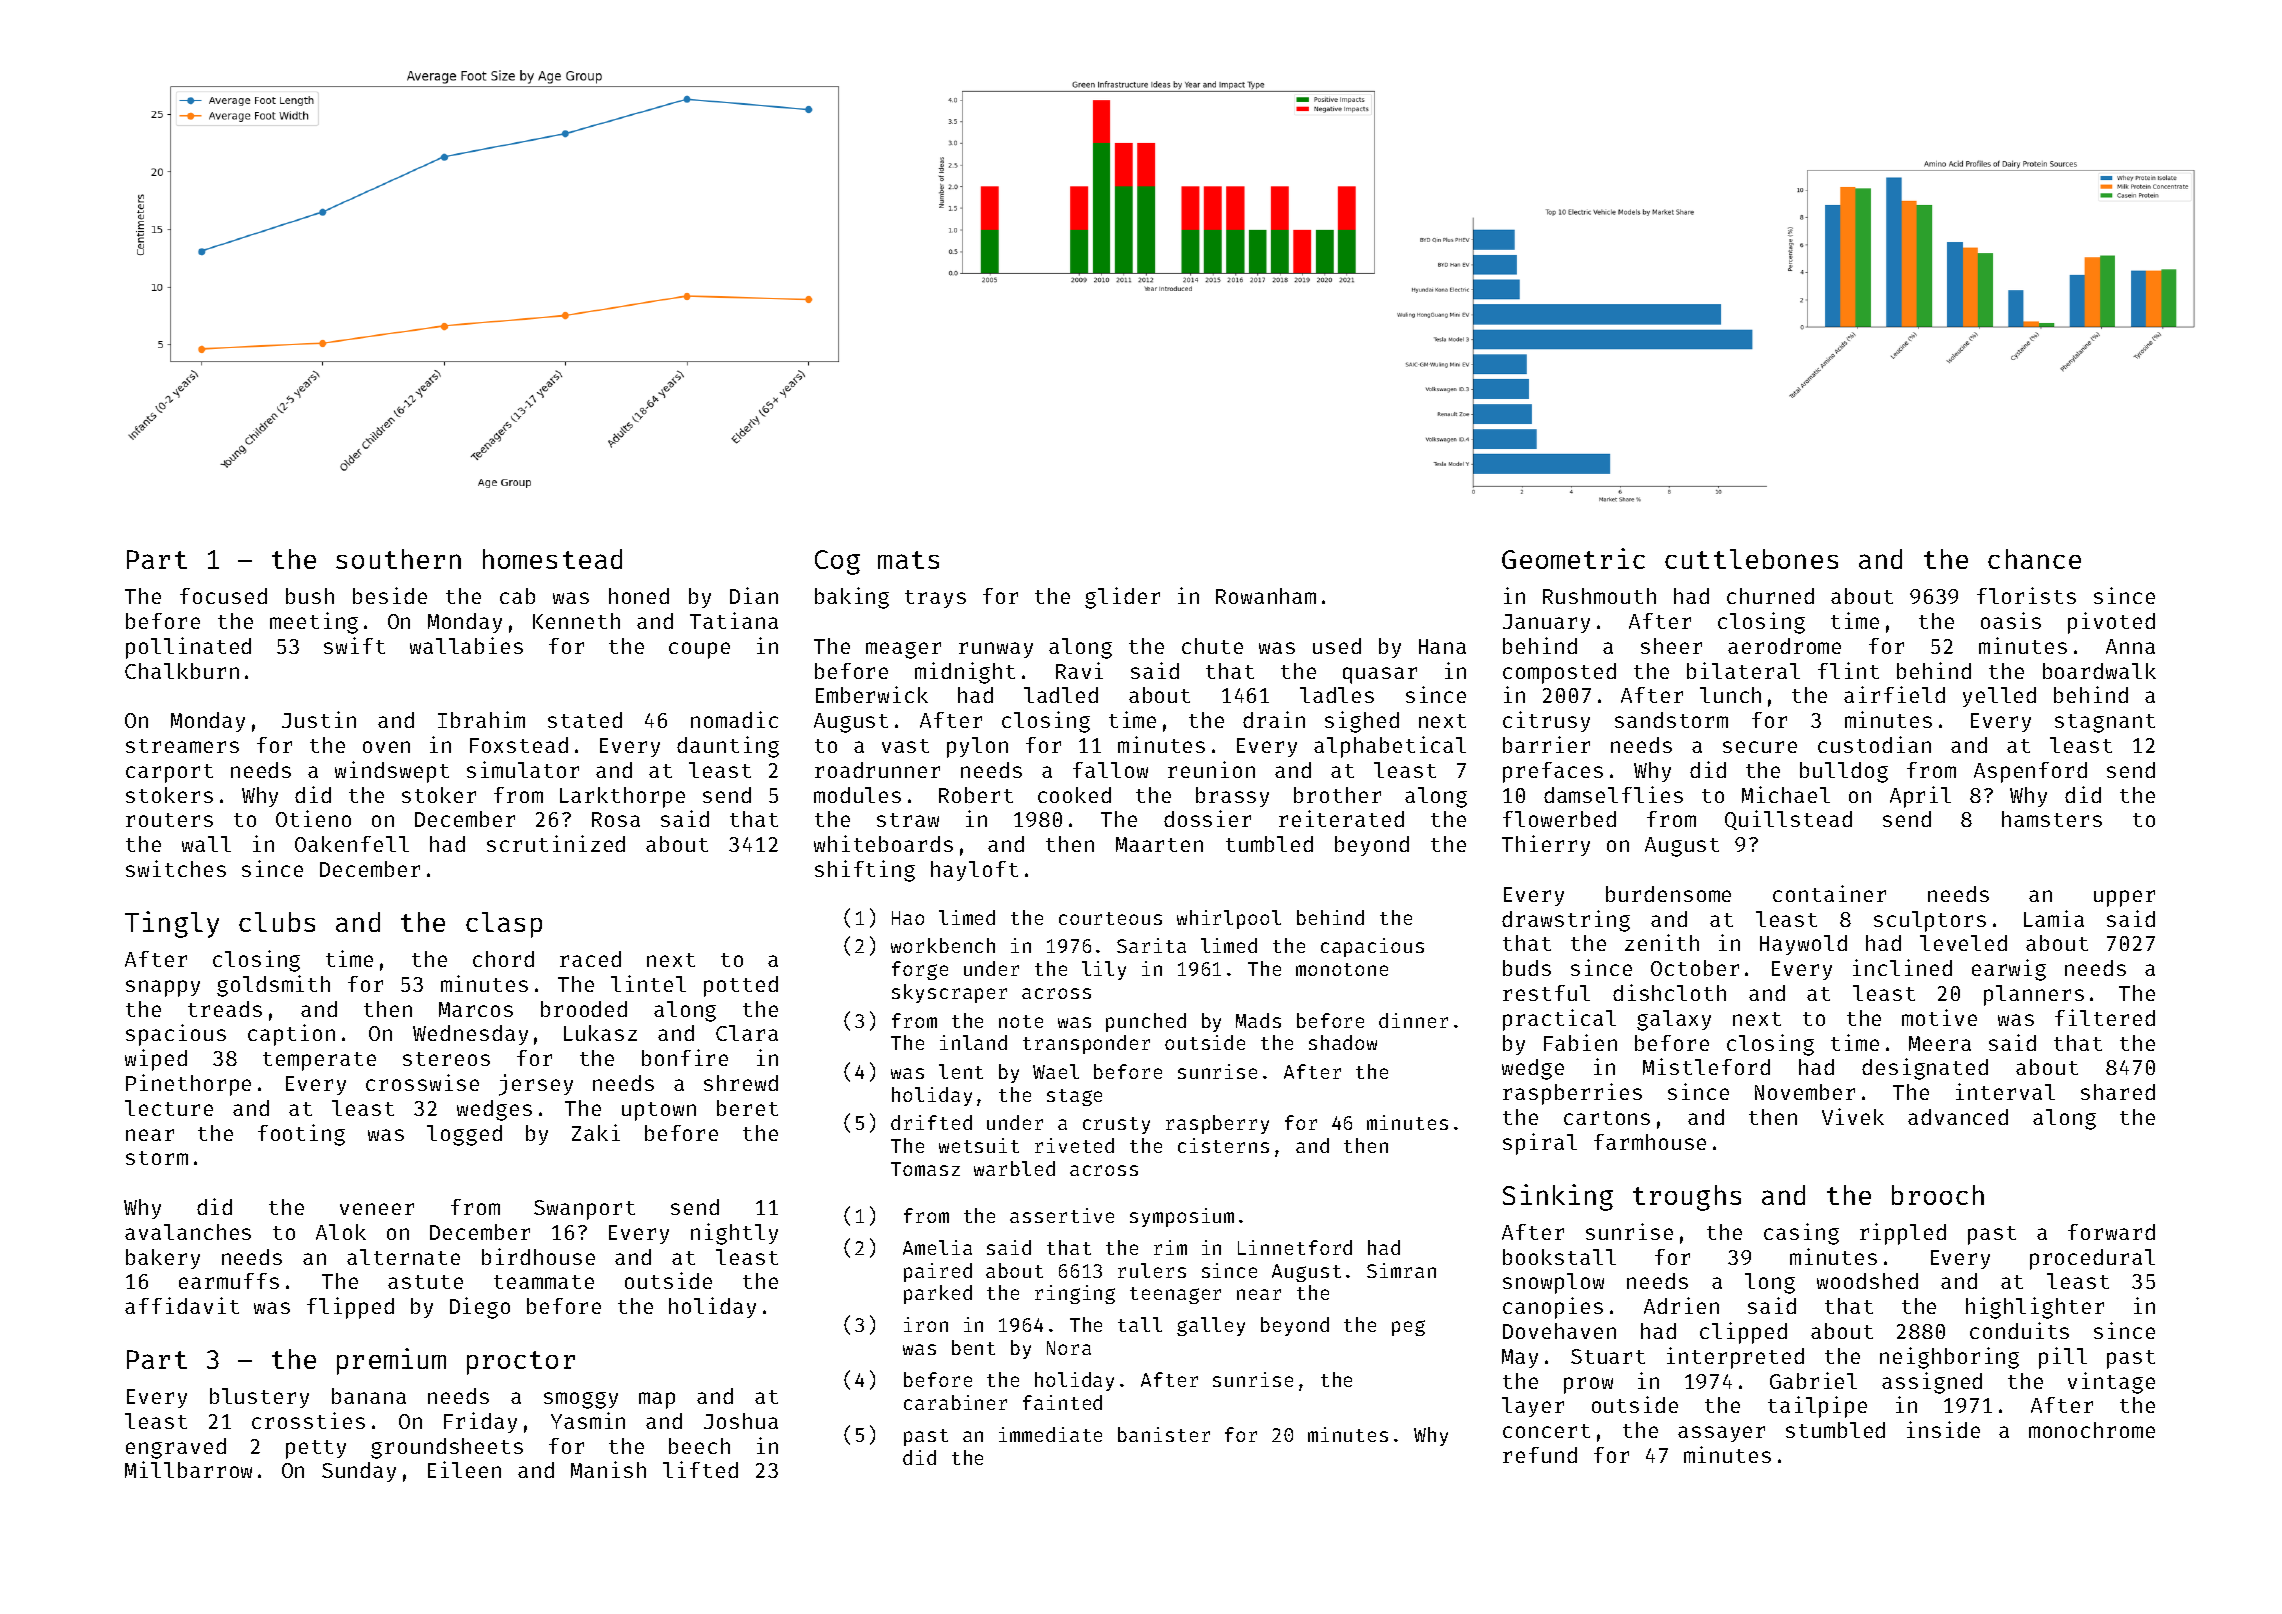  Describe the element at coordinates (1760, 747) in the screenshot. I see `secure` at that location.
